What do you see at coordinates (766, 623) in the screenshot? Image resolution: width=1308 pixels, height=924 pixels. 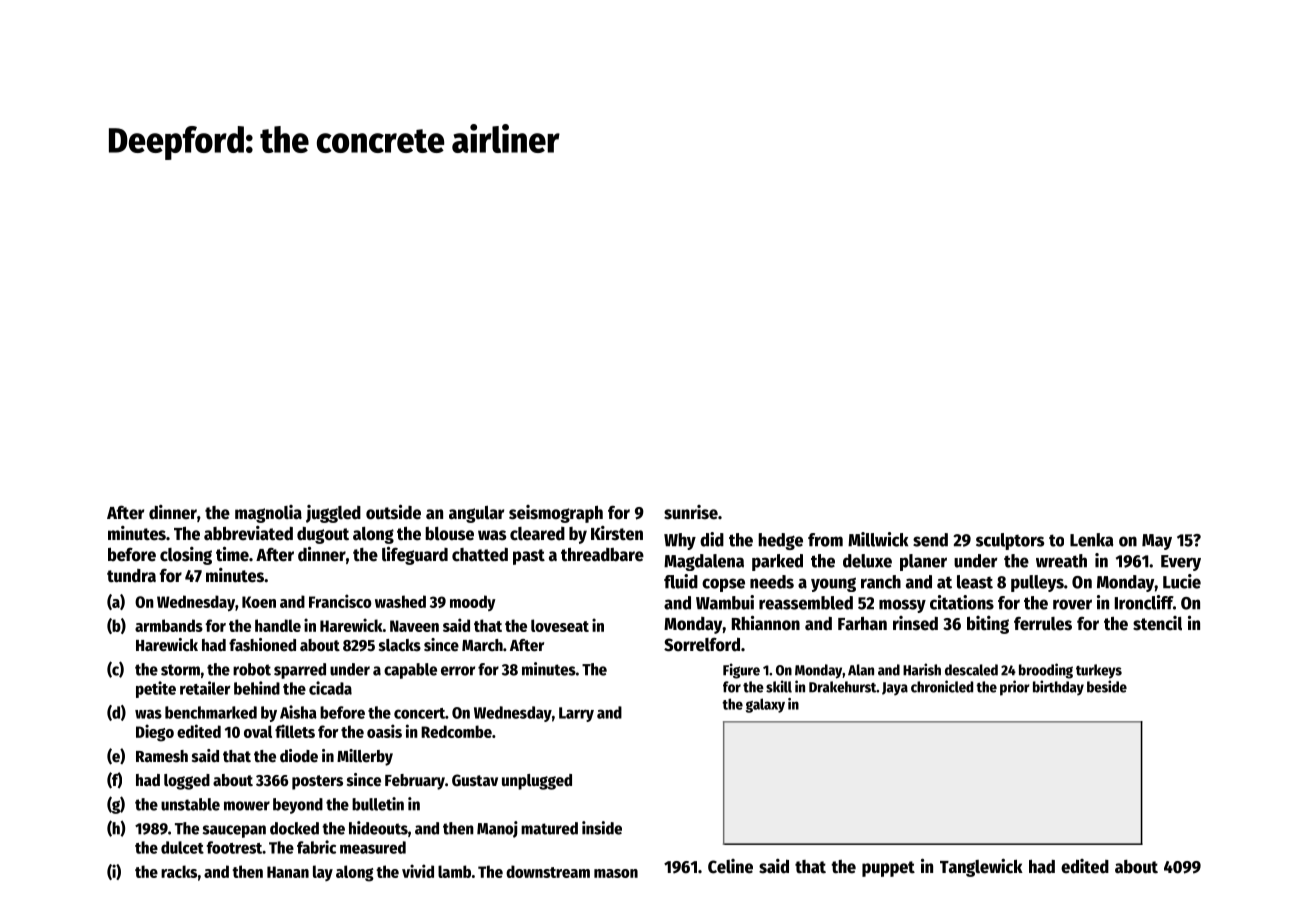 I see `Rhiannon` at bounding box center [766, 623].
